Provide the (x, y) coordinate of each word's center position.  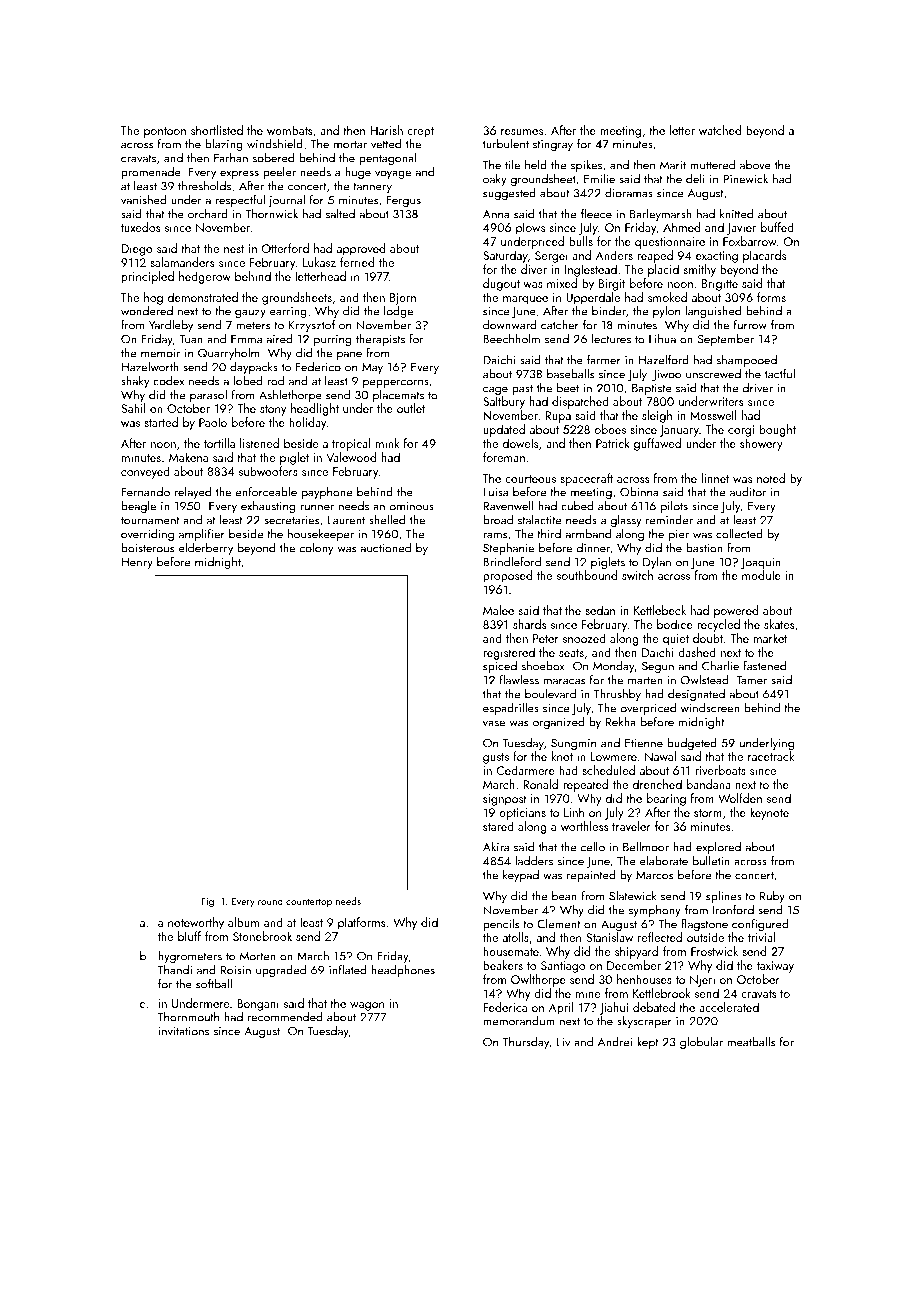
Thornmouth (188, 1017)
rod (275, 381)
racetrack (771, 756)
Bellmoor (646, 847)
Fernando (146, 492)
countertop (309, 902)
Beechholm (511, 339)
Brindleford (512, 562)
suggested (509, 194)
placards (764, 256)
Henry (137, 563)
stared (498, 826)
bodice (675, 624)
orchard (208, 214)
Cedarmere (525, 770)
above (755, 165)
